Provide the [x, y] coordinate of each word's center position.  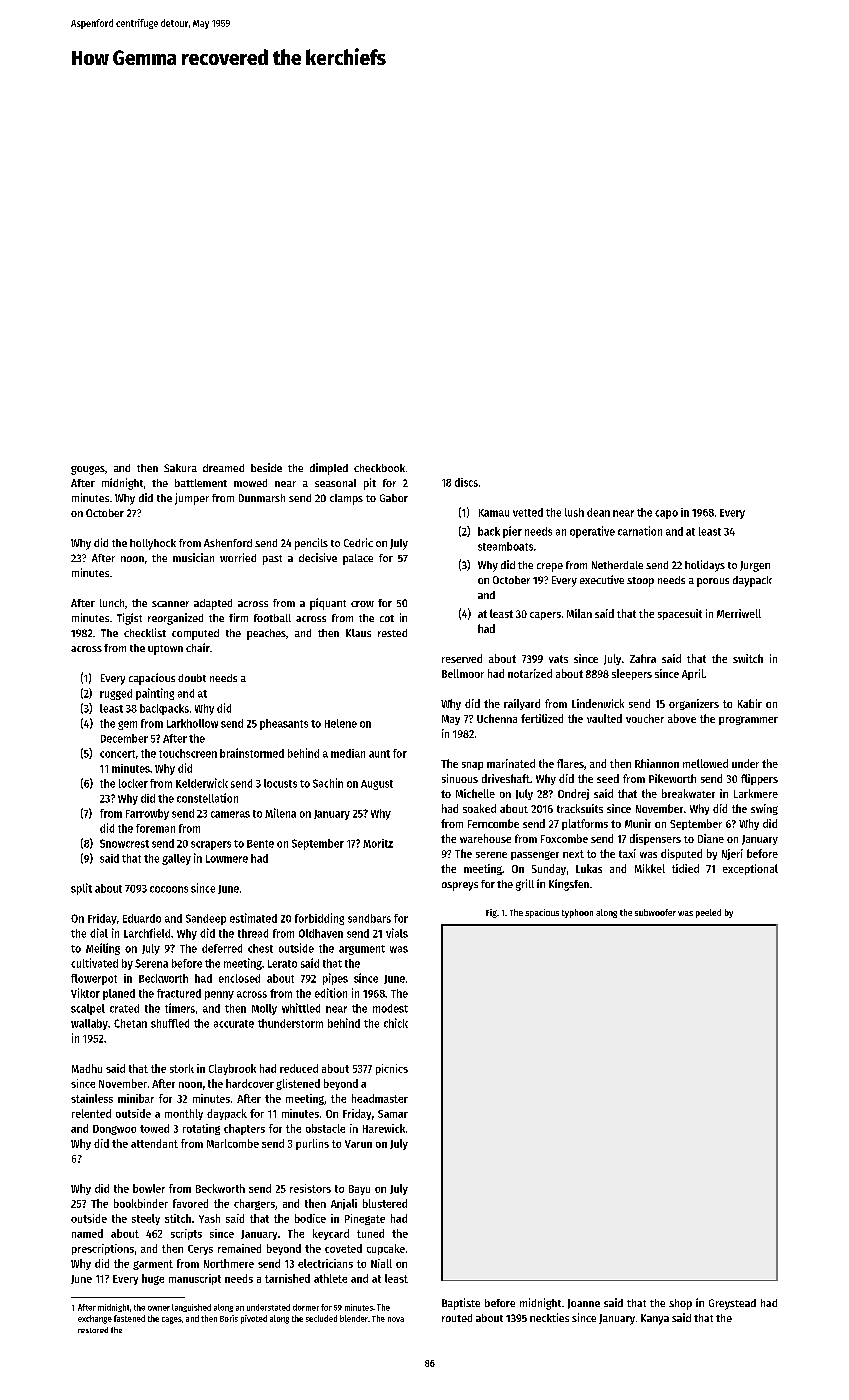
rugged [116, 694]
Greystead [732, 1304]
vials [397, 933]
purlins [312, 1144]
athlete [330, 1278]
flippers [759, 779]
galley [176, 859]
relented [91, 1113]
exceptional [750, 869]
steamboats [505, 546]
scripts [186, 1234]
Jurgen [755, 566]
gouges [88, 470]
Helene [341, 723]
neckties [549, 1317]
